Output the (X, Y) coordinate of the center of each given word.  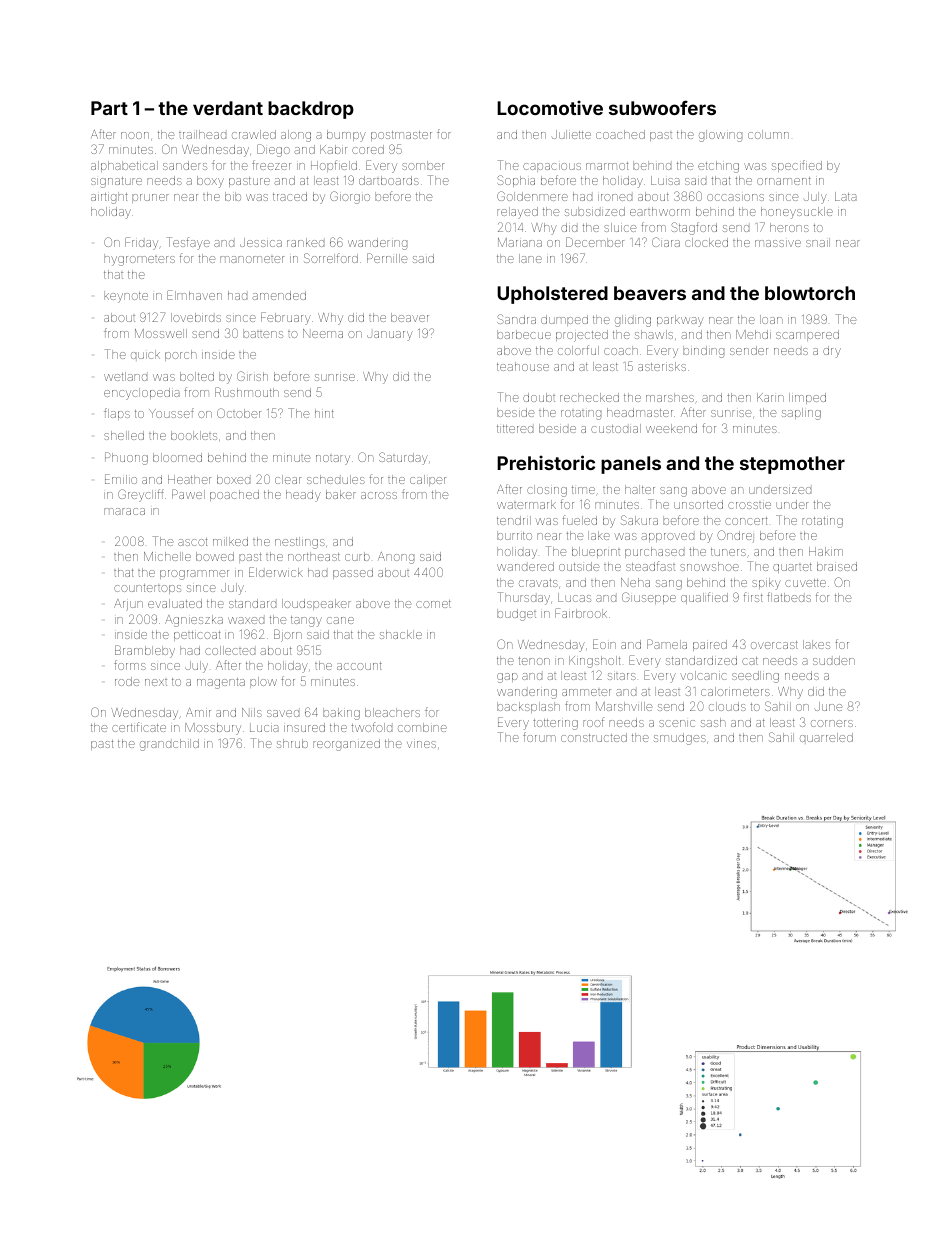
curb (357, 556)
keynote (126, 297)
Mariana (520, 242)
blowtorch (810, 293)
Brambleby (145, 651)
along (296, 136)
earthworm (660, 211)
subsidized (595, 211)
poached (234, 495)
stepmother (792, 465)
